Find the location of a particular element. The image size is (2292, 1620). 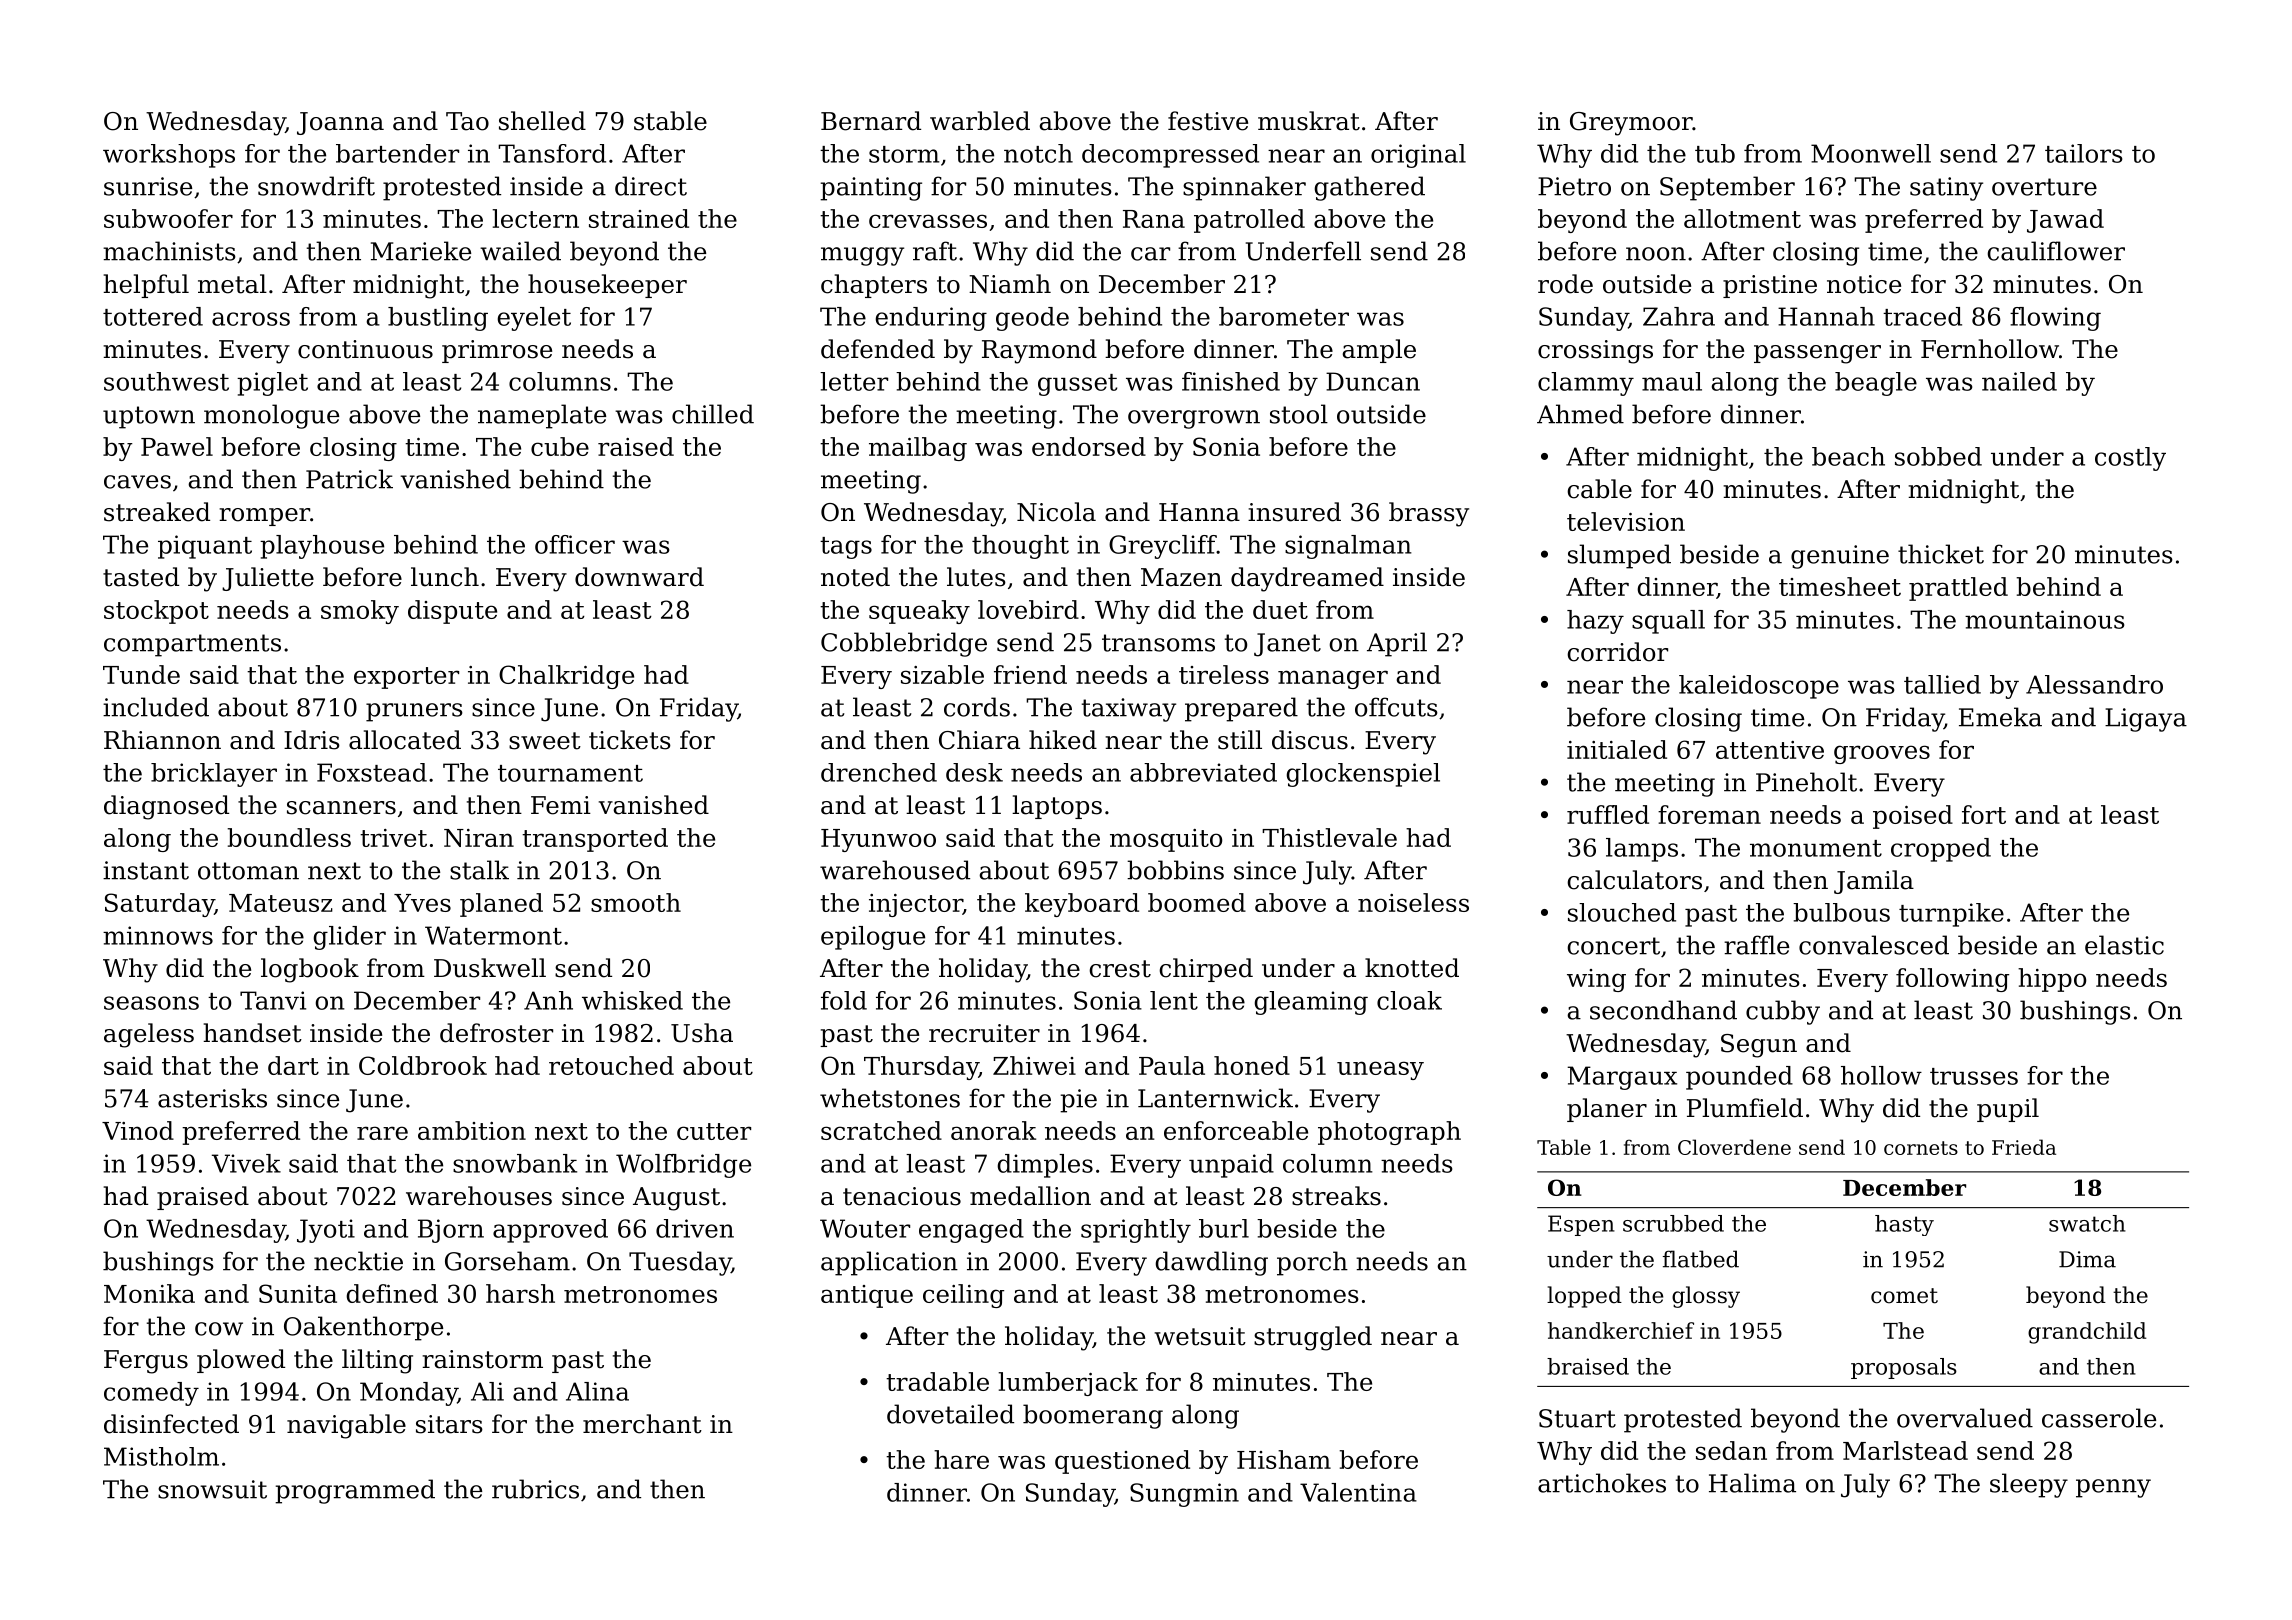

letter is located at coordinates (854, 381).
